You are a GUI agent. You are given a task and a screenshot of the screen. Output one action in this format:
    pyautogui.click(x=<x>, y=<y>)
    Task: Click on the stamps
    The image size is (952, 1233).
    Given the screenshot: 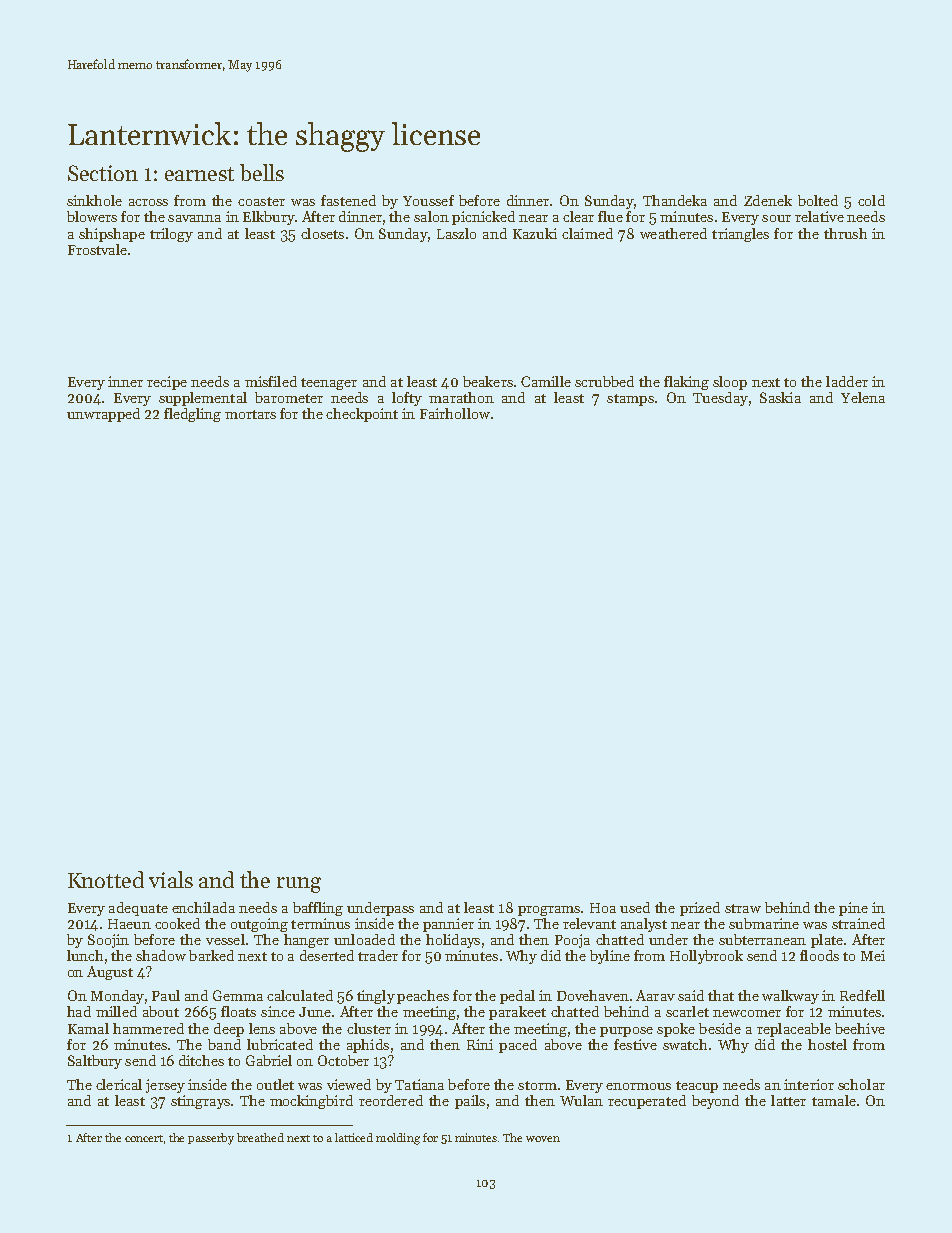 What is the action you would take?
    pyautogui.click(x=630, y=400)
